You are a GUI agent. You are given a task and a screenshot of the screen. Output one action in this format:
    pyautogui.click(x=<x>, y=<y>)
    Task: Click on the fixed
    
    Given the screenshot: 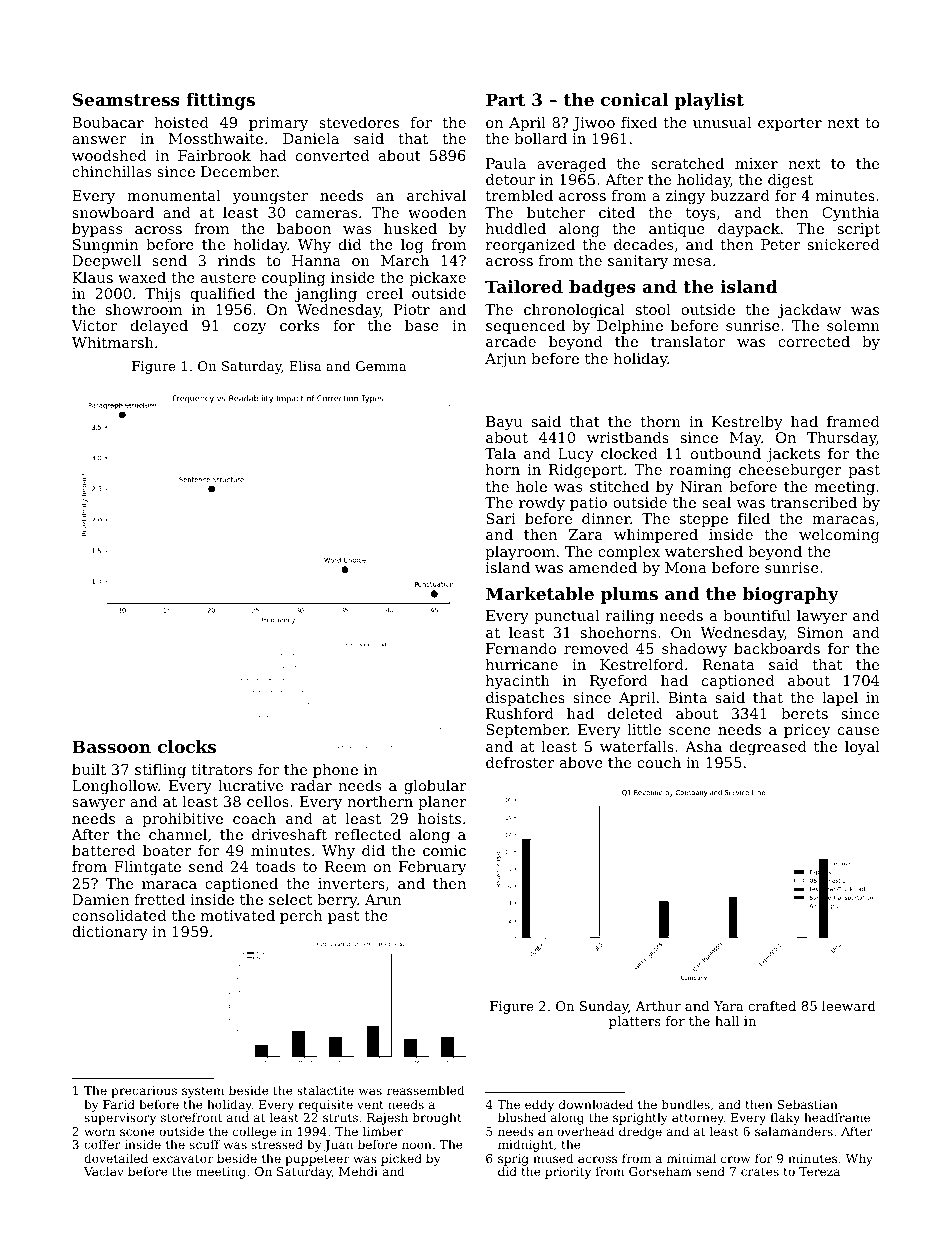 What is the action you would take?
    pyautogui.click(x=639, y=122)
